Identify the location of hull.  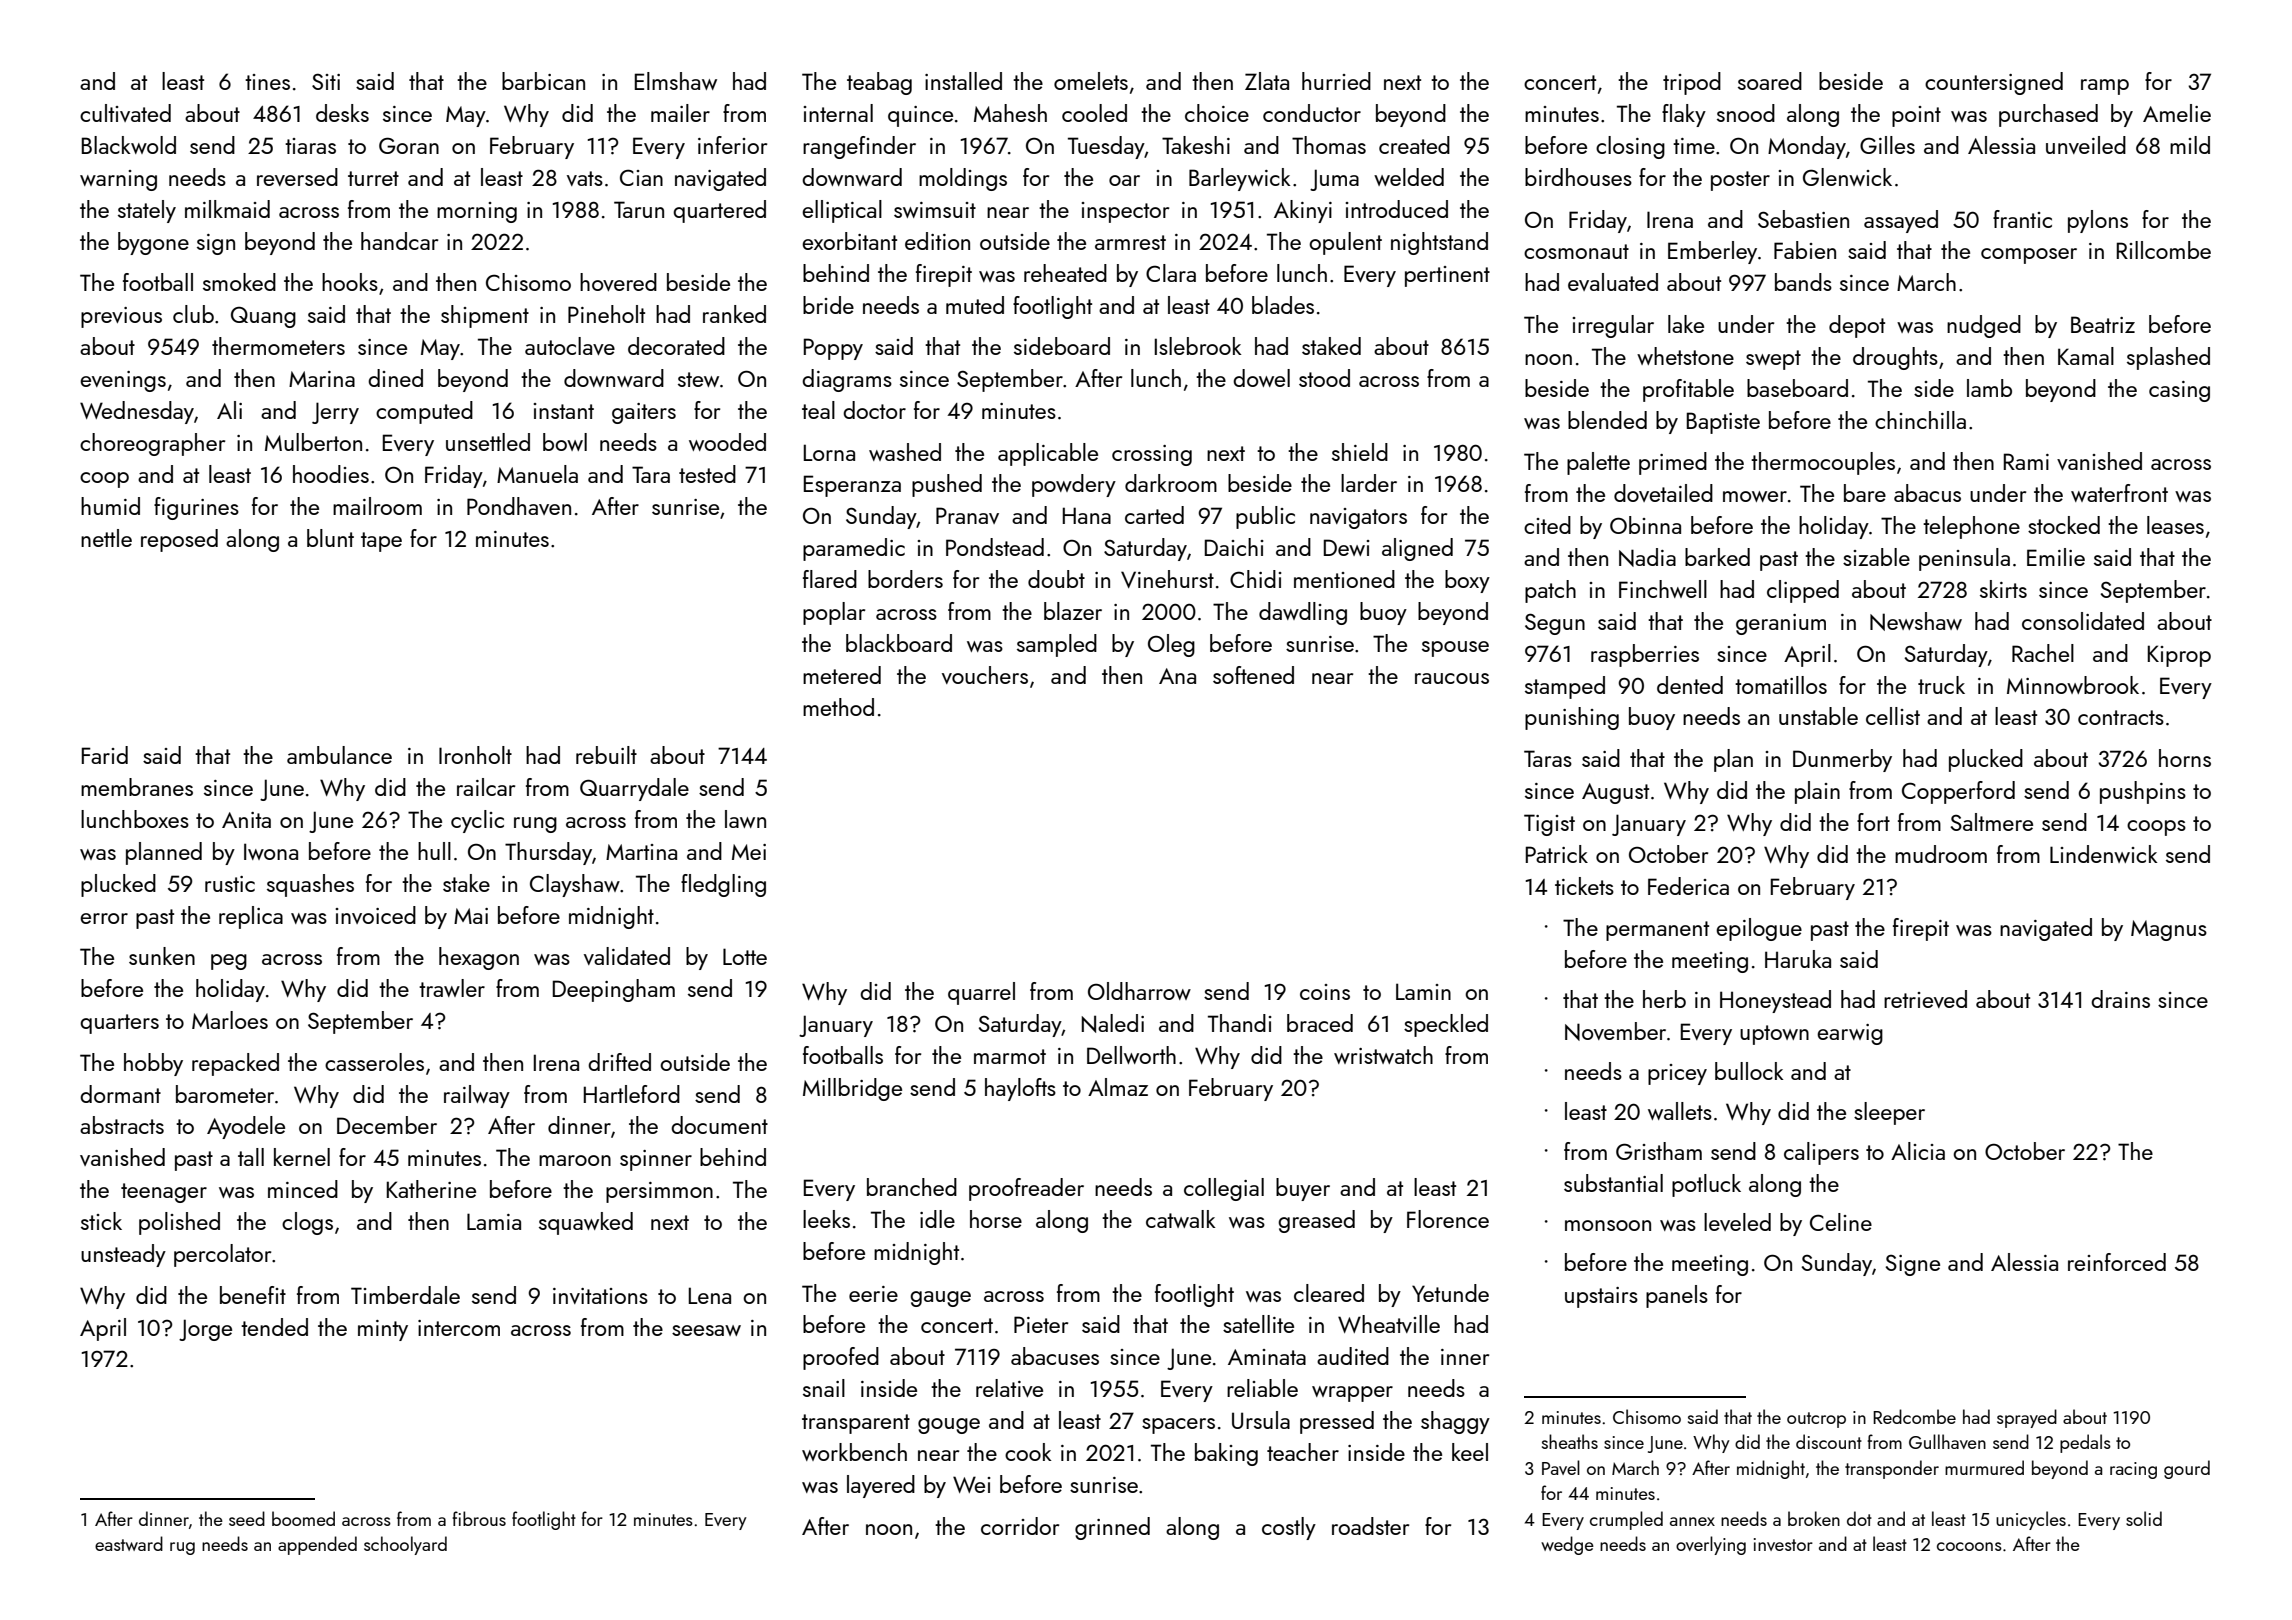
(434, 851).
